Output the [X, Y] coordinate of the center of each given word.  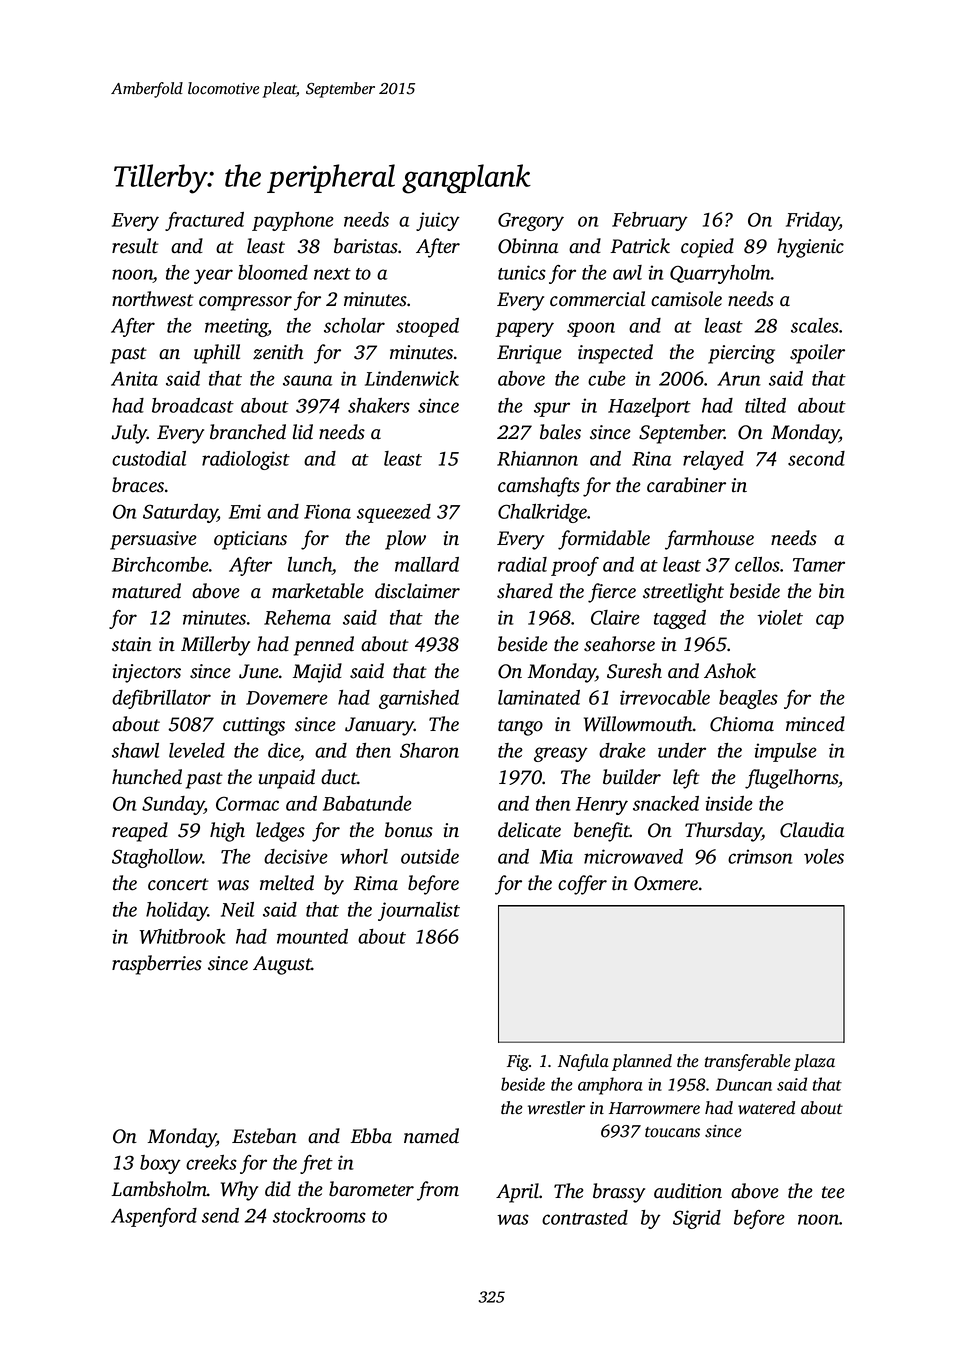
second [816, 458]
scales [815, 325]
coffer [582, 885]
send [220, 1215]
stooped [427, 327]
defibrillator [161, 699]
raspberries [157, 965]
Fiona [327, 511]
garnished [419, 699]
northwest [153, 299]
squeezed [394, 513]
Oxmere [666, 883]
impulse [785, 752]
